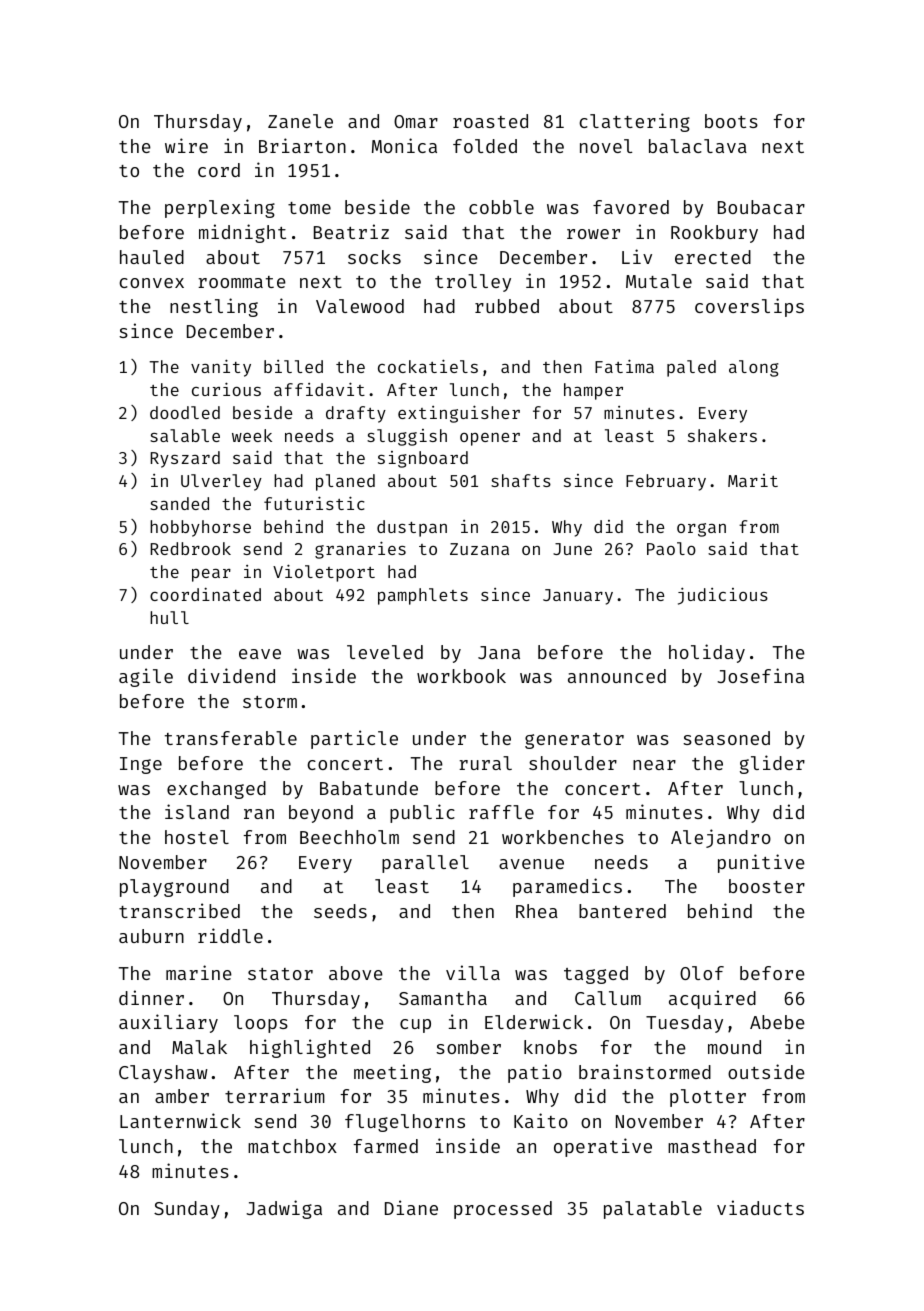  Describe the element at coordinates (187, 1210) in the screenshot. I see `Sunday` at that location.
